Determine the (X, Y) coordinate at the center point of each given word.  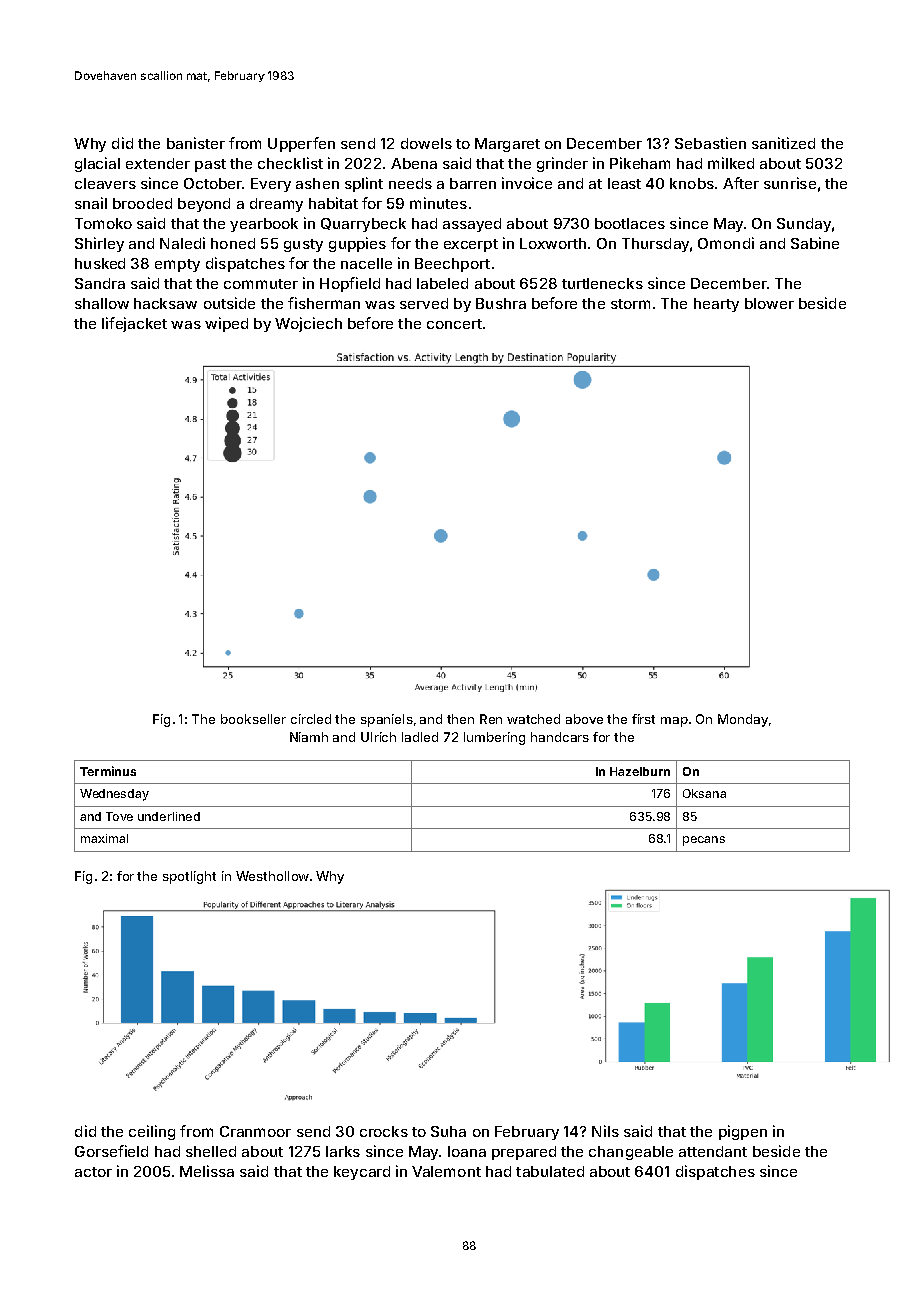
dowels (426, 143)
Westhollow (272, 876)
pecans (704, 841)
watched (533, 719)
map (674, 722)
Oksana (704, 793)
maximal (104, 838)
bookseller (253, 719)
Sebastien (710, 143)
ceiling (152, 1132)
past (210, 165)
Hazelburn (640, 771)
